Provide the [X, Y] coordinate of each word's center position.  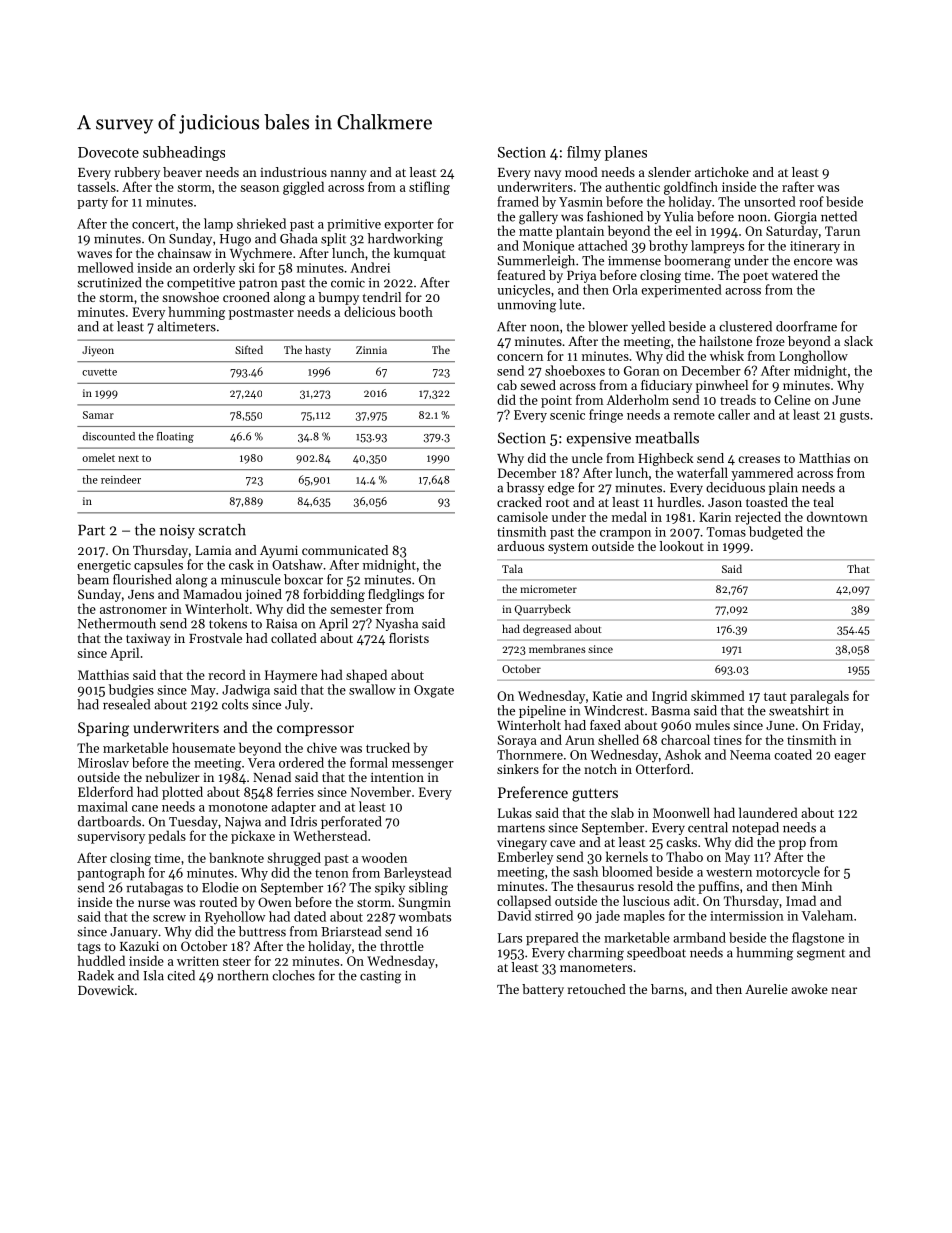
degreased [547, 630]
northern [243, 975]
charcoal [685, 739]
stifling [429, 188]
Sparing [103, 729]
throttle [402, 946]
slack [858, 341]
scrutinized [109, 282]
